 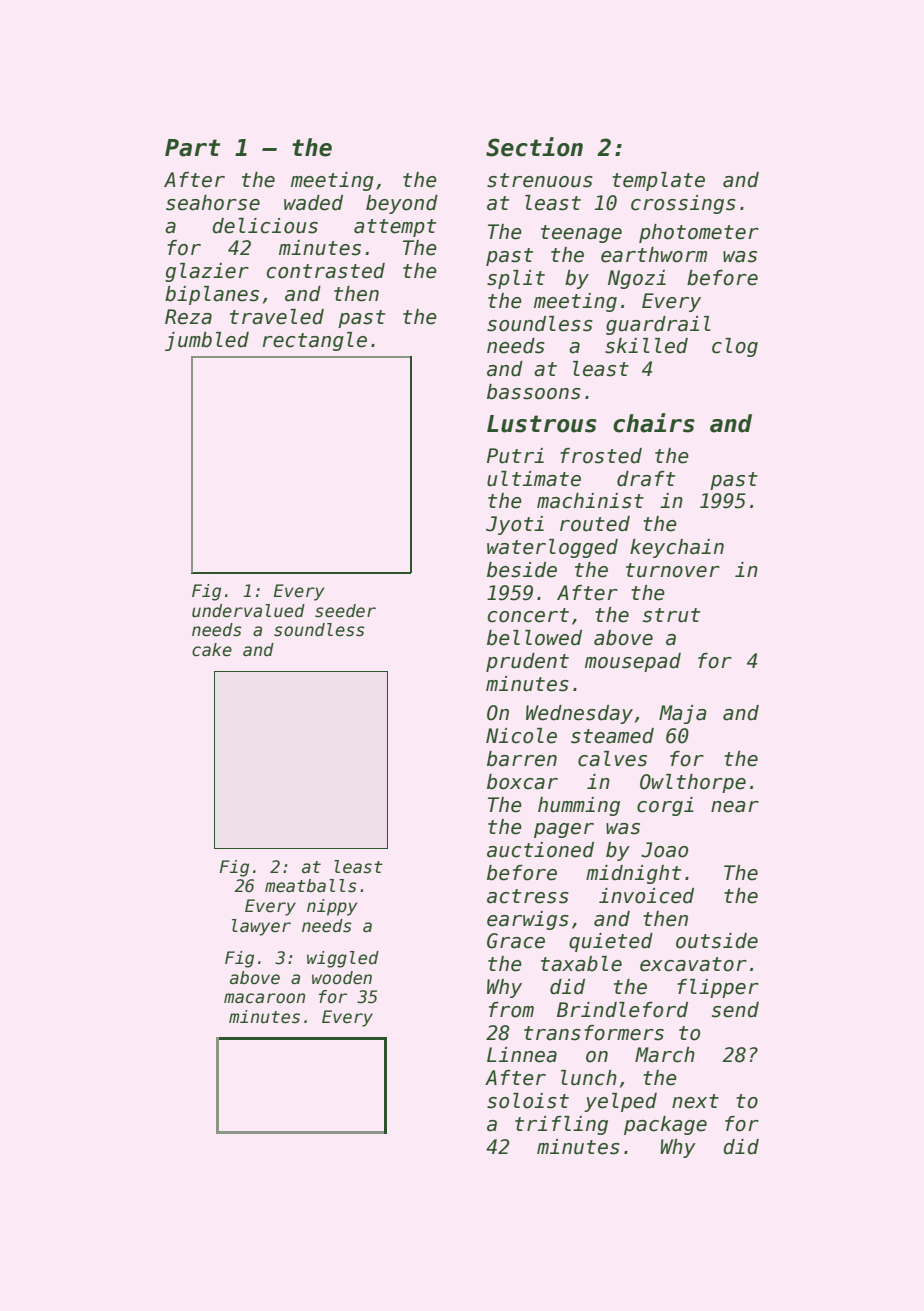 What do you see at coordinates (511, 1010) in the screenshot?
I see `from` at bounding box center [511, 1010].
